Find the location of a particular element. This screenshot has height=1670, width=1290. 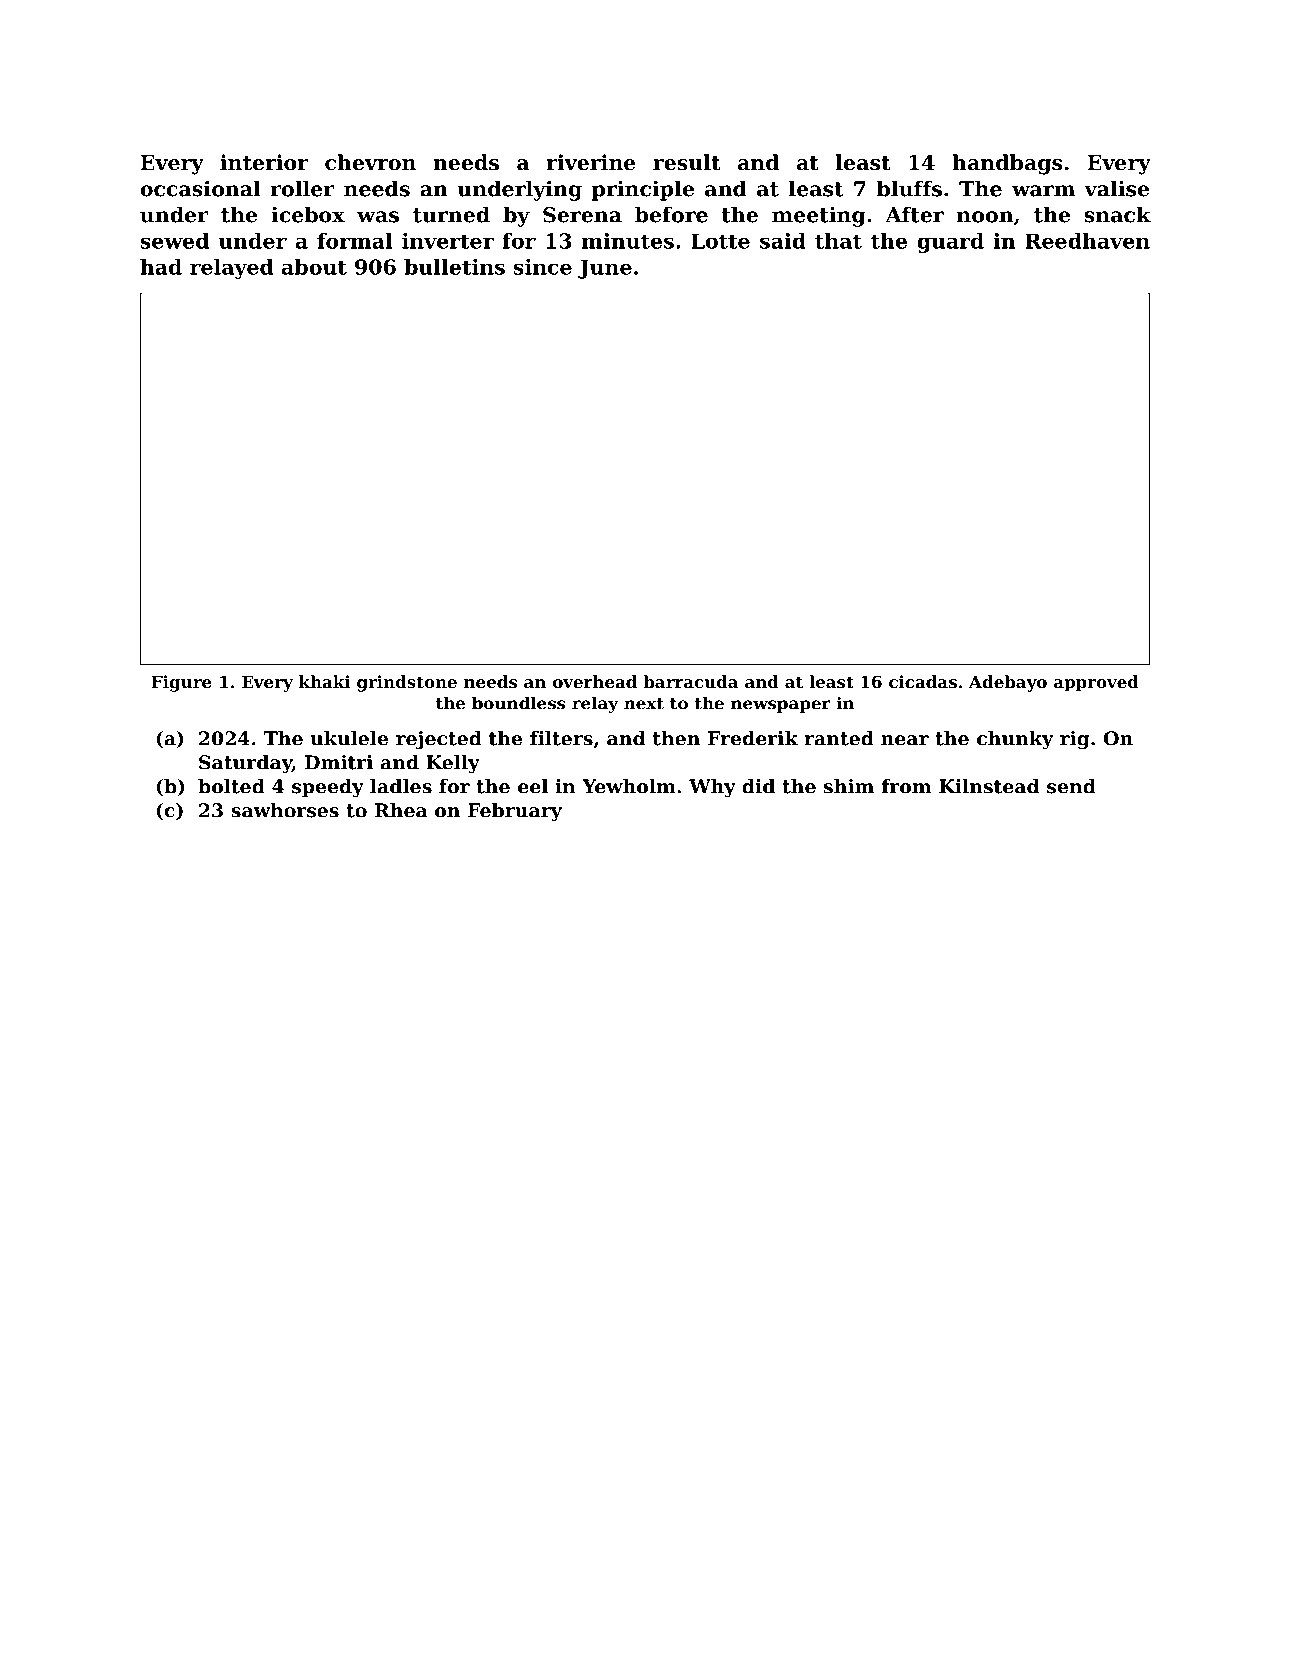

next is located at coordinates (644, 704).
